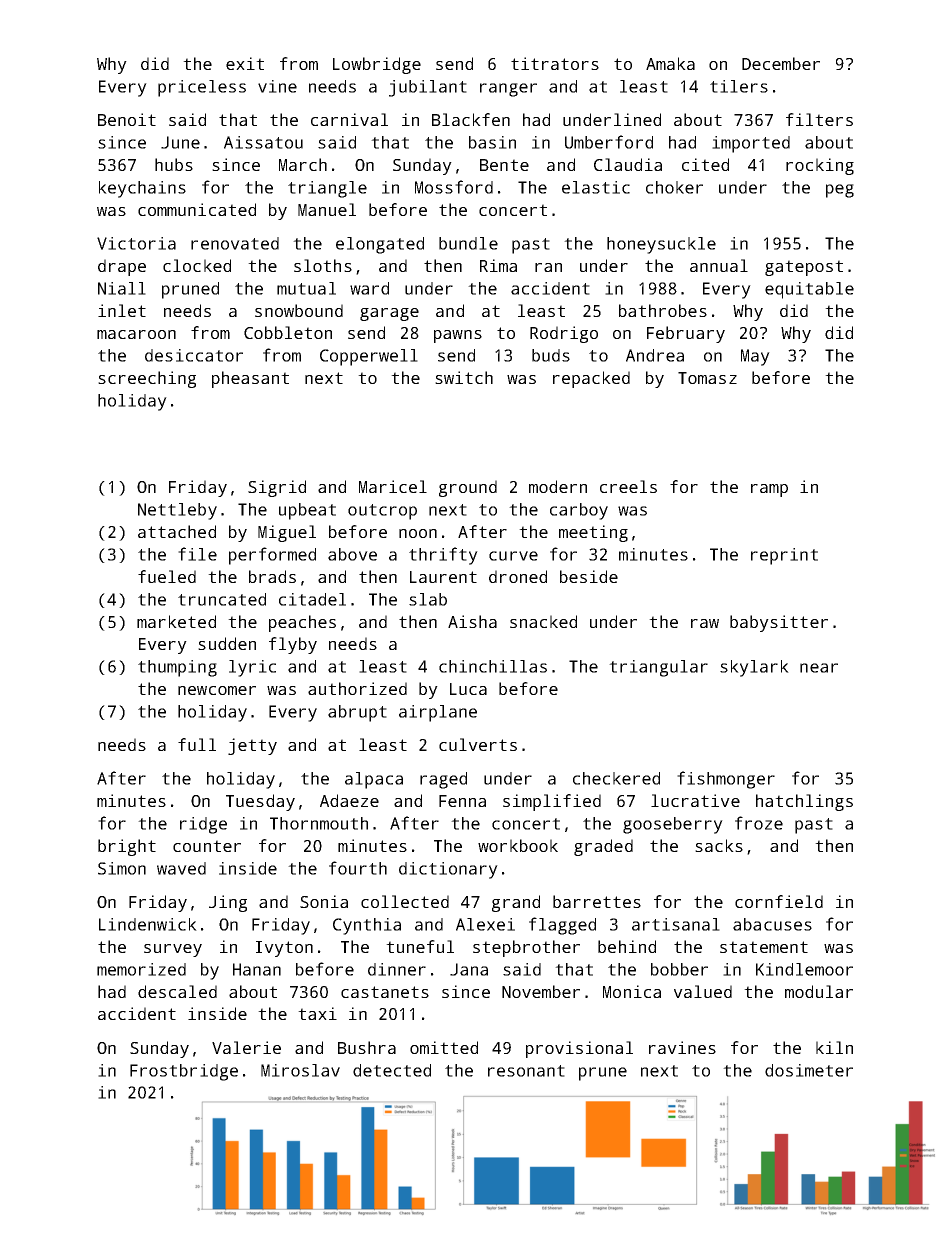  Describe the element at coordinates (670, 63) in the page. I see `Amaka` at that location.
